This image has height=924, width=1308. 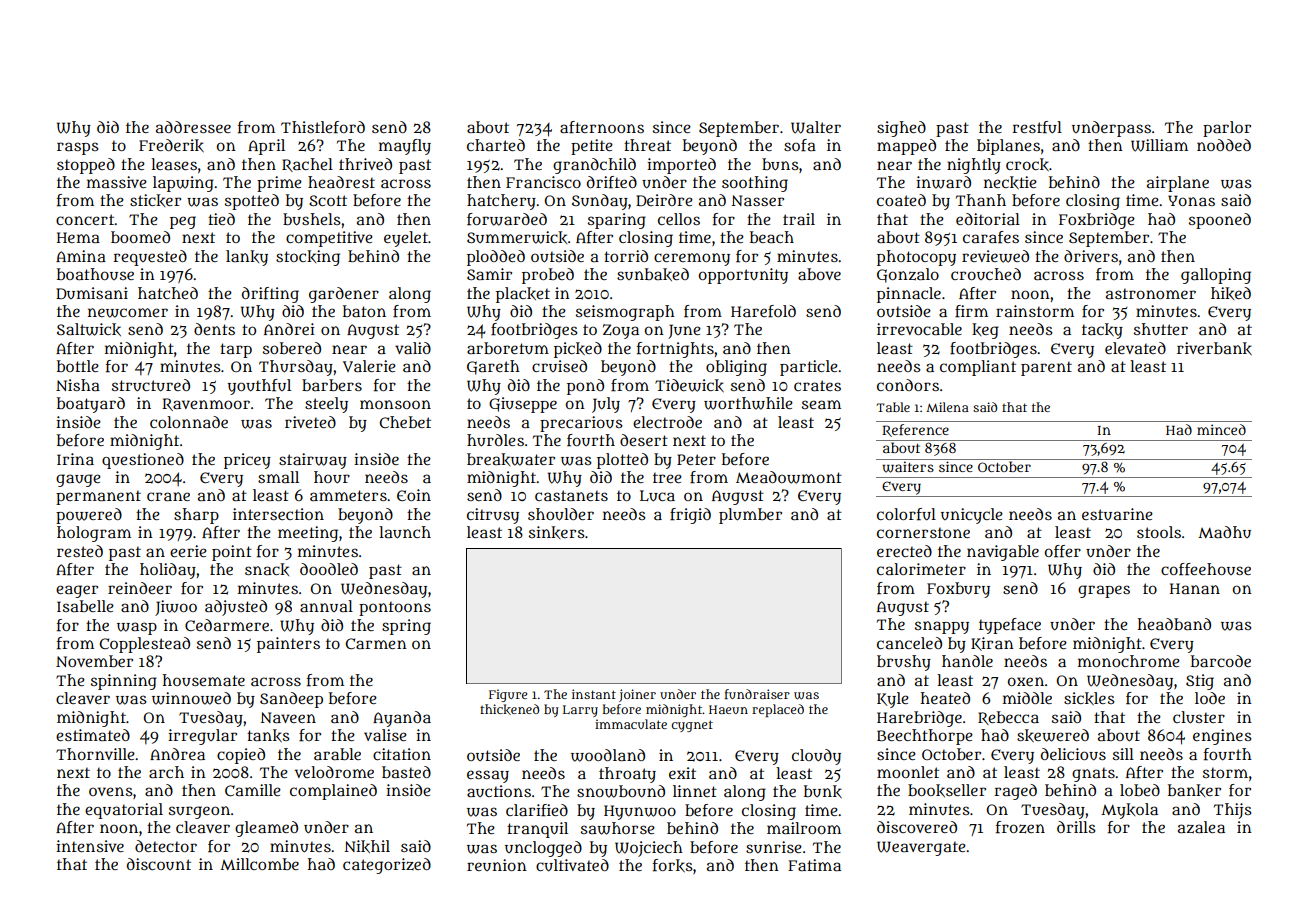 I want to click on drills, so click(x=1076, y=827).
